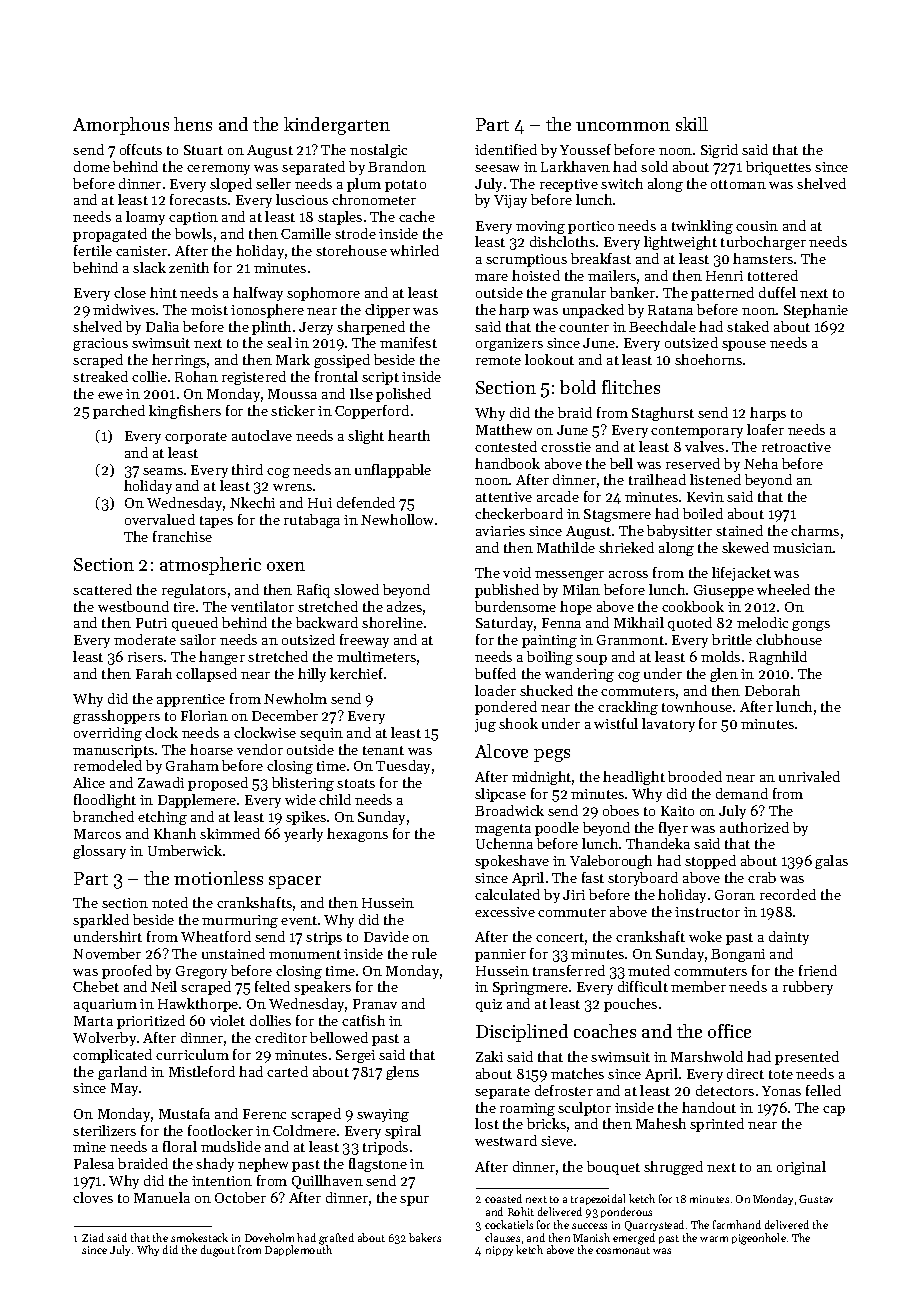  What do you see at coordinates (549, 641) in the screenshot?
I see `painting` at bounding box center [549, 641].
